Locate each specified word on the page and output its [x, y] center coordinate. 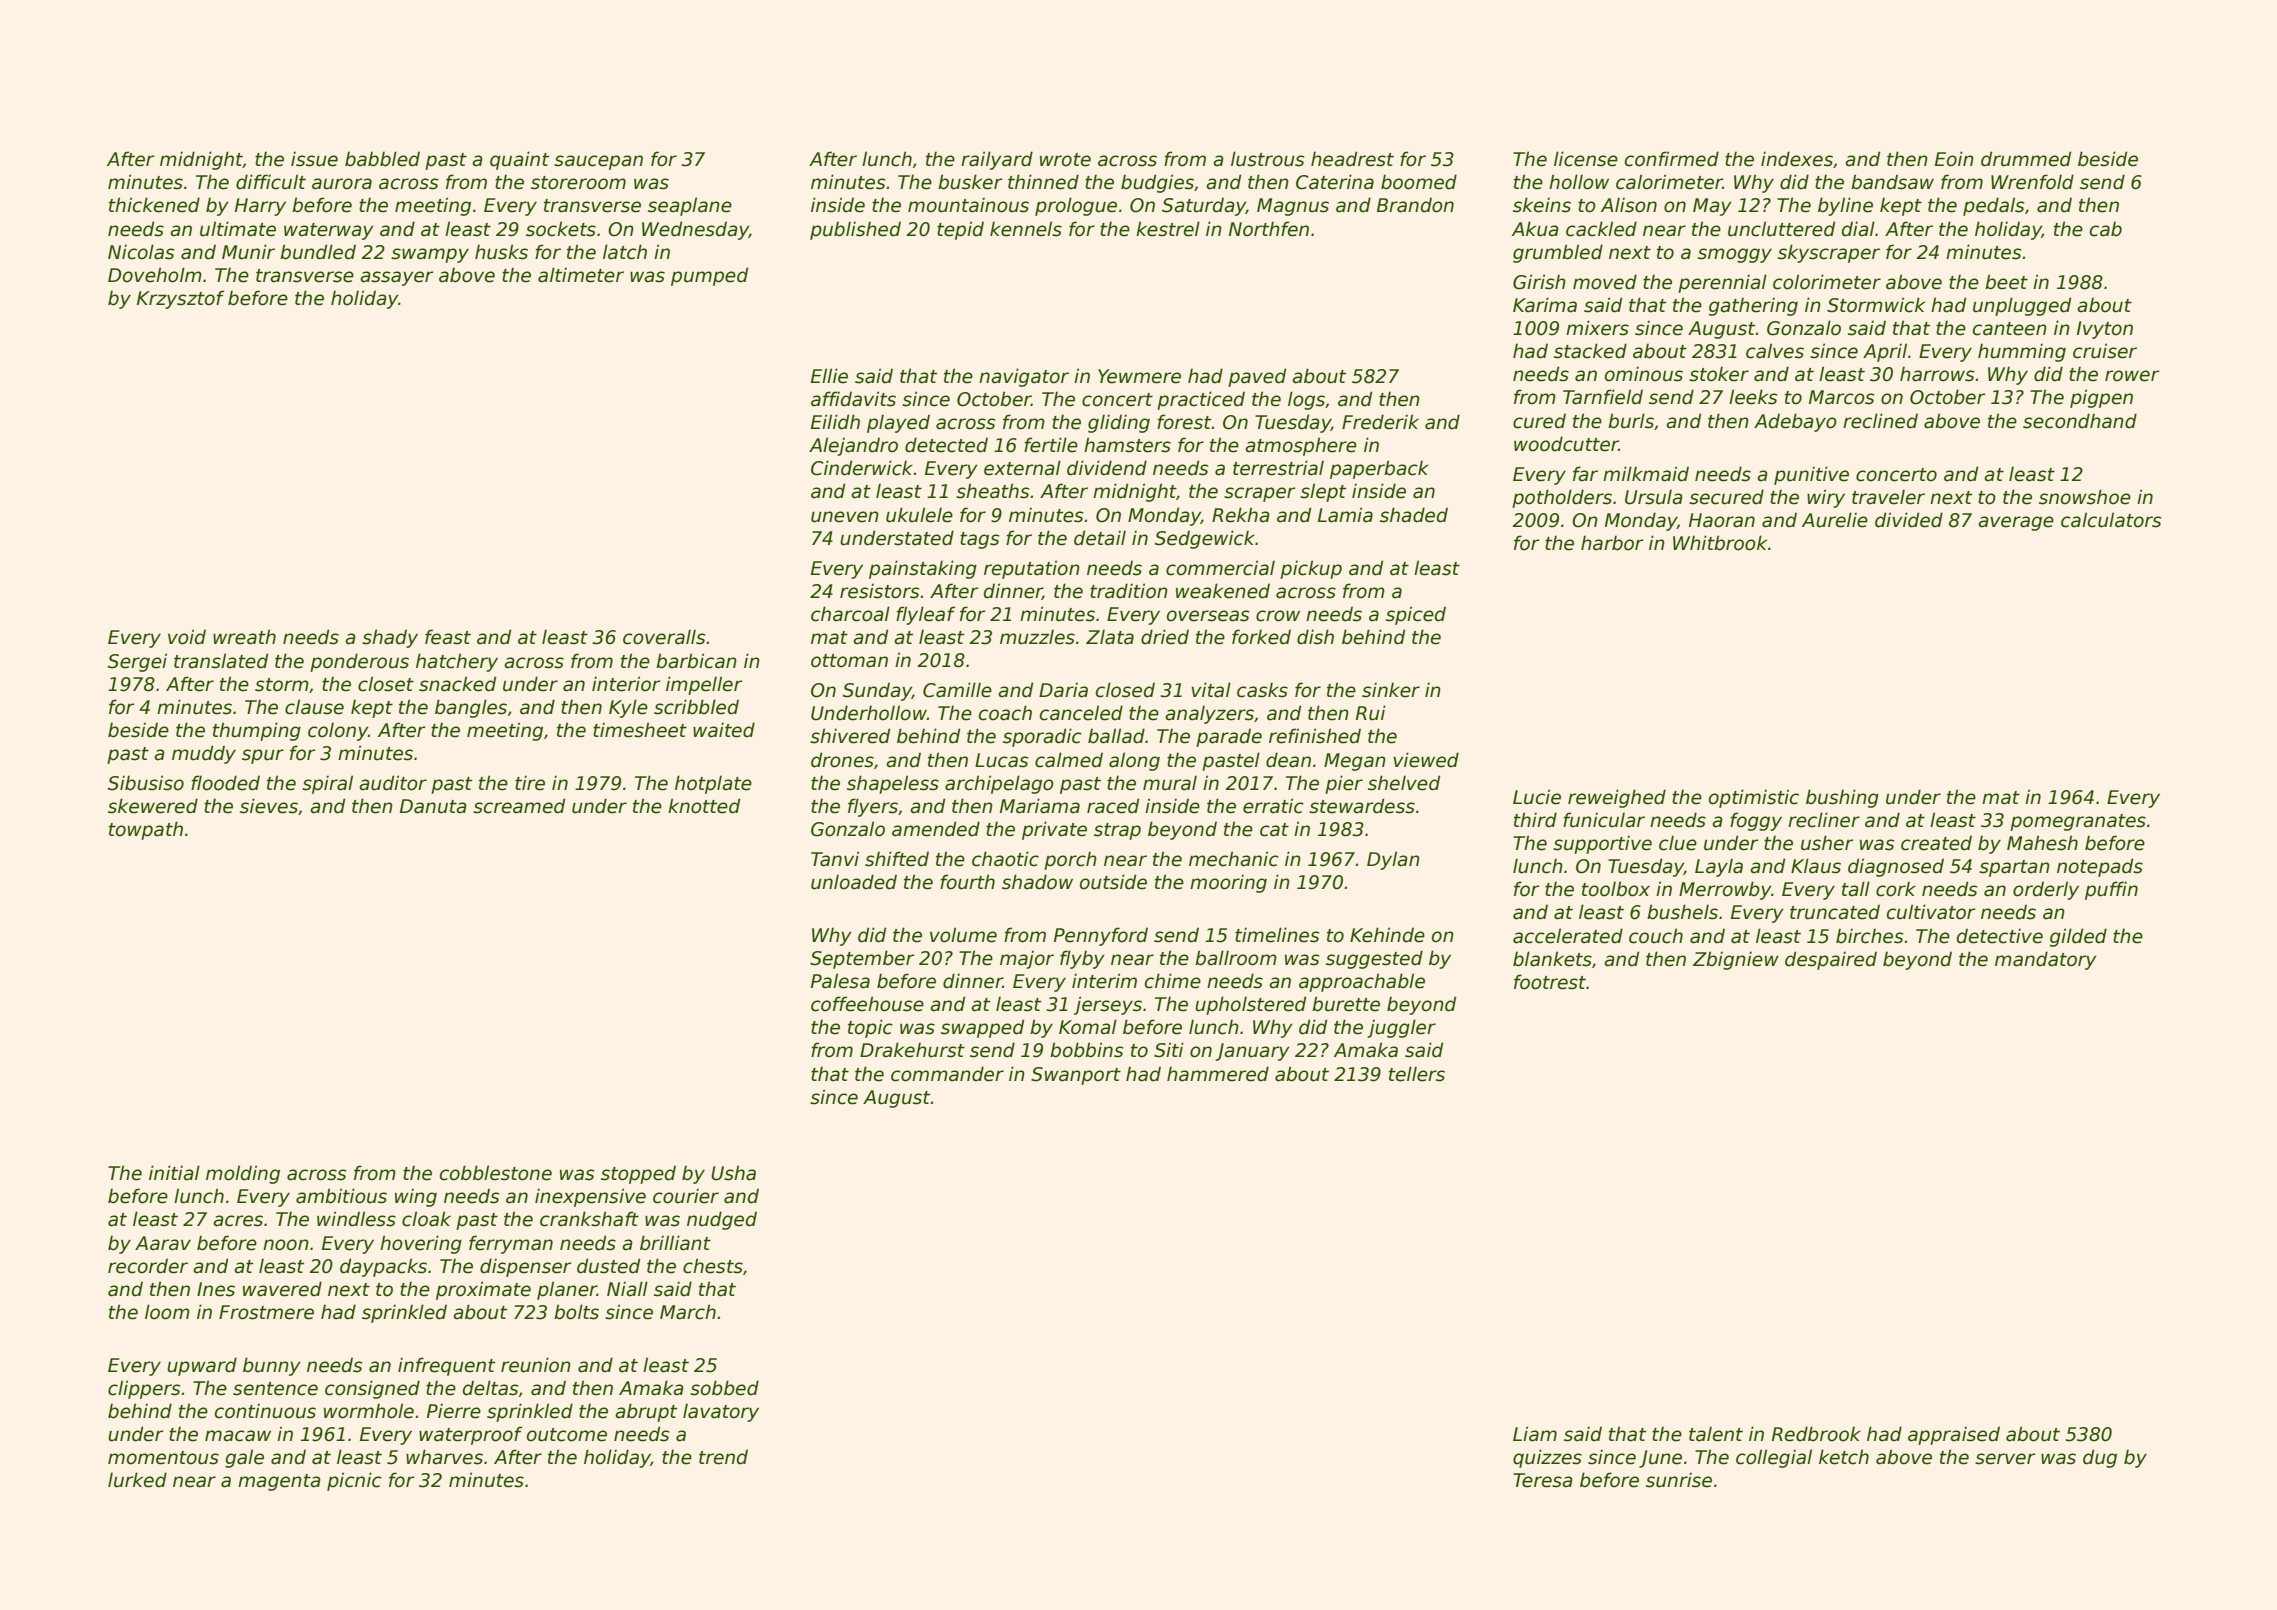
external [1022, 468]
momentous [163, 1458]
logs [1306, 400]
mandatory [2046, 960]
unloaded [854, 882]
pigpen [2101, 398]
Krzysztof [180, 299]
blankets [1552, 959]
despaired [1831, 960]
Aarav [163, 1243]
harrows [1937, 374]
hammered [1218, 1074]
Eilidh [835, 422]
